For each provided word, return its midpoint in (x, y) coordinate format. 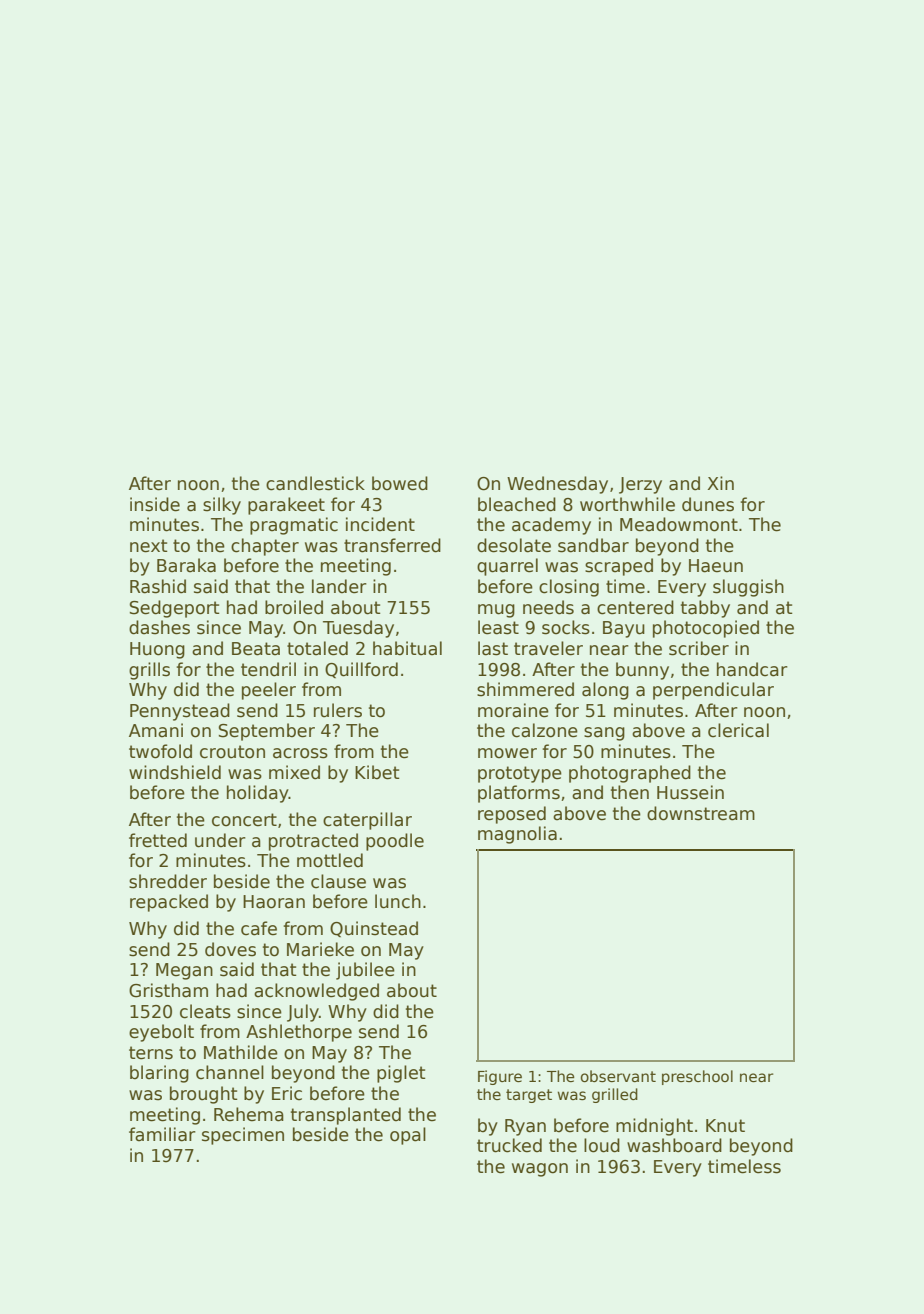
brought (204, 1095)
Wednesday (557, 485)
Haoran (274, 902)
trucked (509, 1145)
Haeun (716, 566)
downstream (701, 813)
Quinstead (374, 929)
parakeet (286, 506)
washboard (674, 1145)
